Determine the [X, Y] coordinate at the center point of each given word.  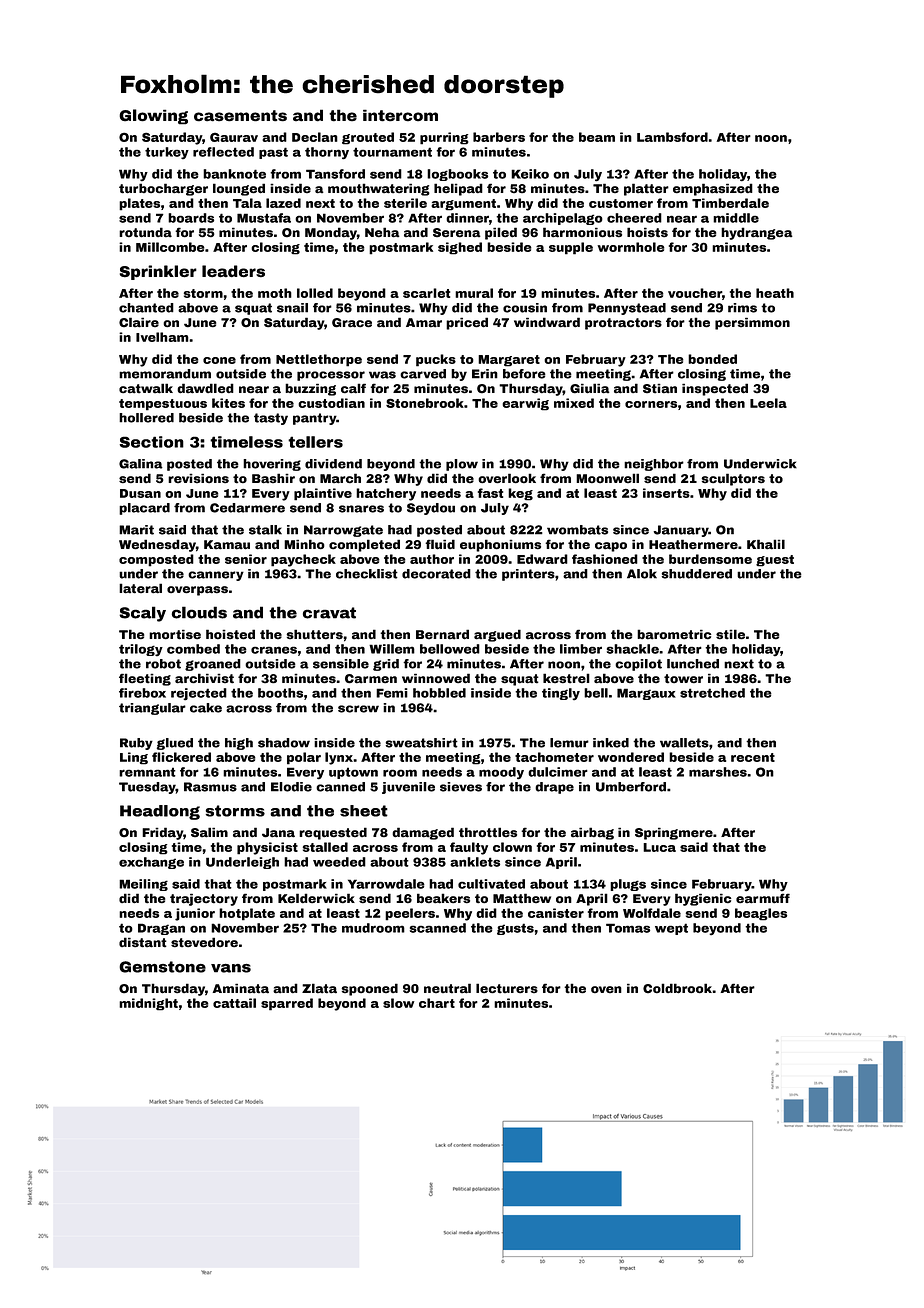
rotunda [145, 232]
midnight [148, 1004]
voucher [695, 293]
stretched [712, 693]
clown [512, 847]
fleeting [145, 679]
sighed [460, 248]
